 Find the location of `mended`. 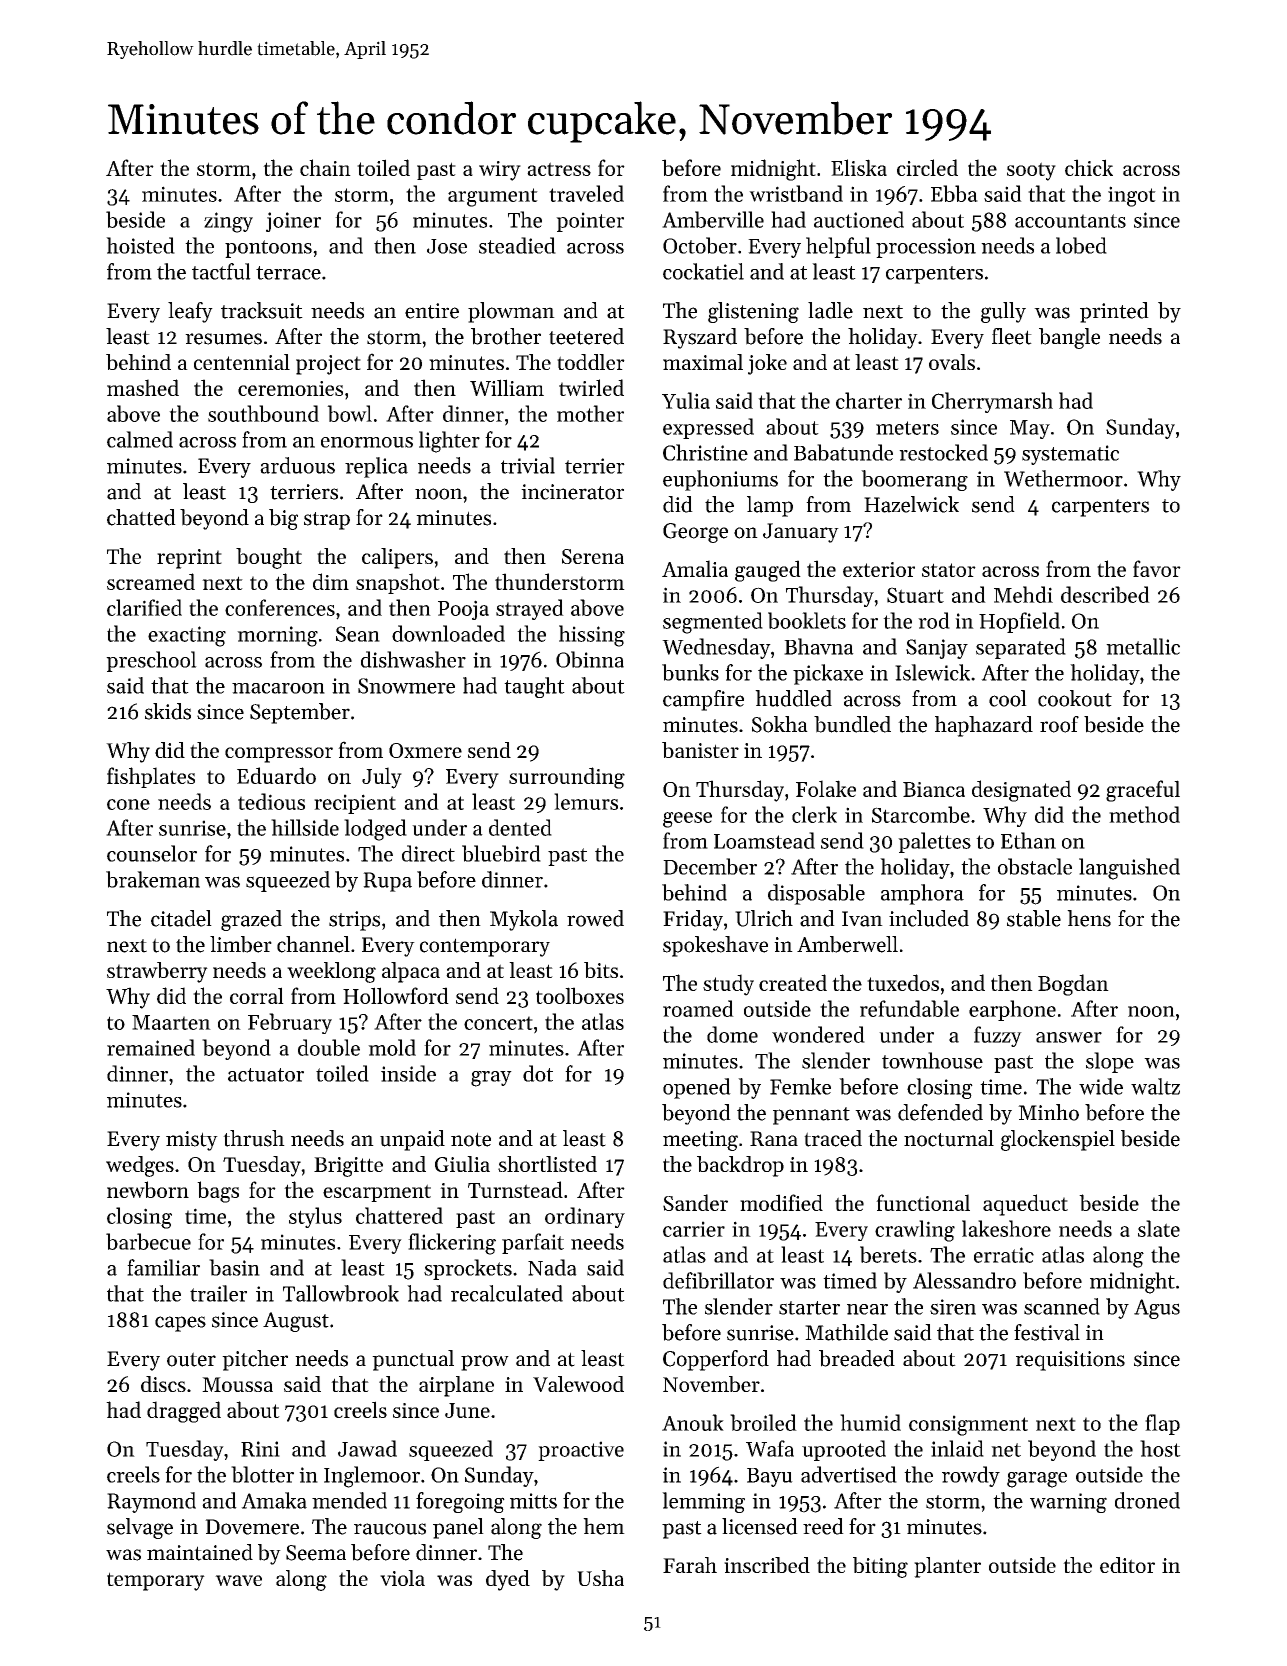

mended is located at coordinates (349, 1500).
